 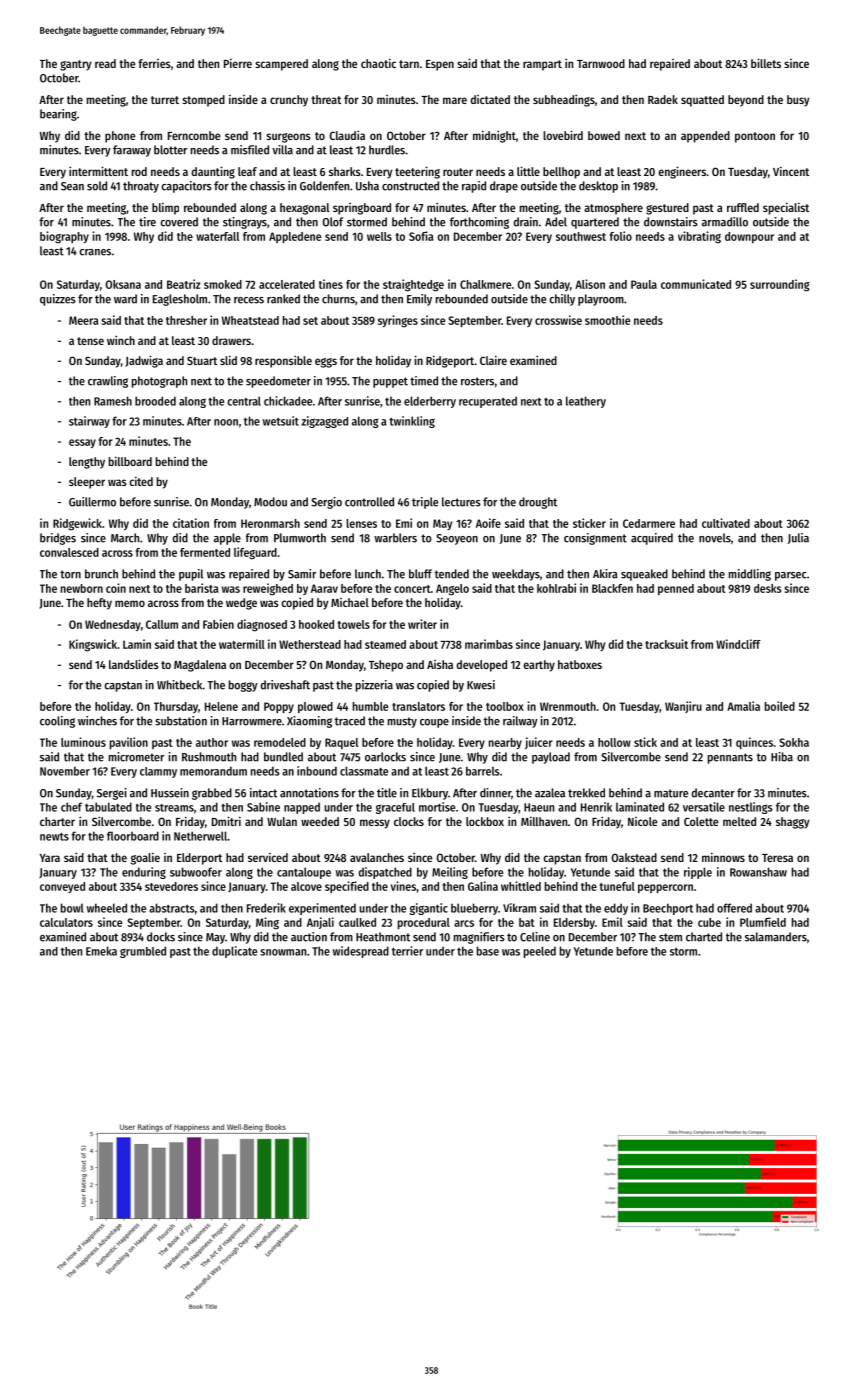 What do you see at coordinates (485, 284) in the page?
I see `Chalkmere` at bounding box center [485, 284].
